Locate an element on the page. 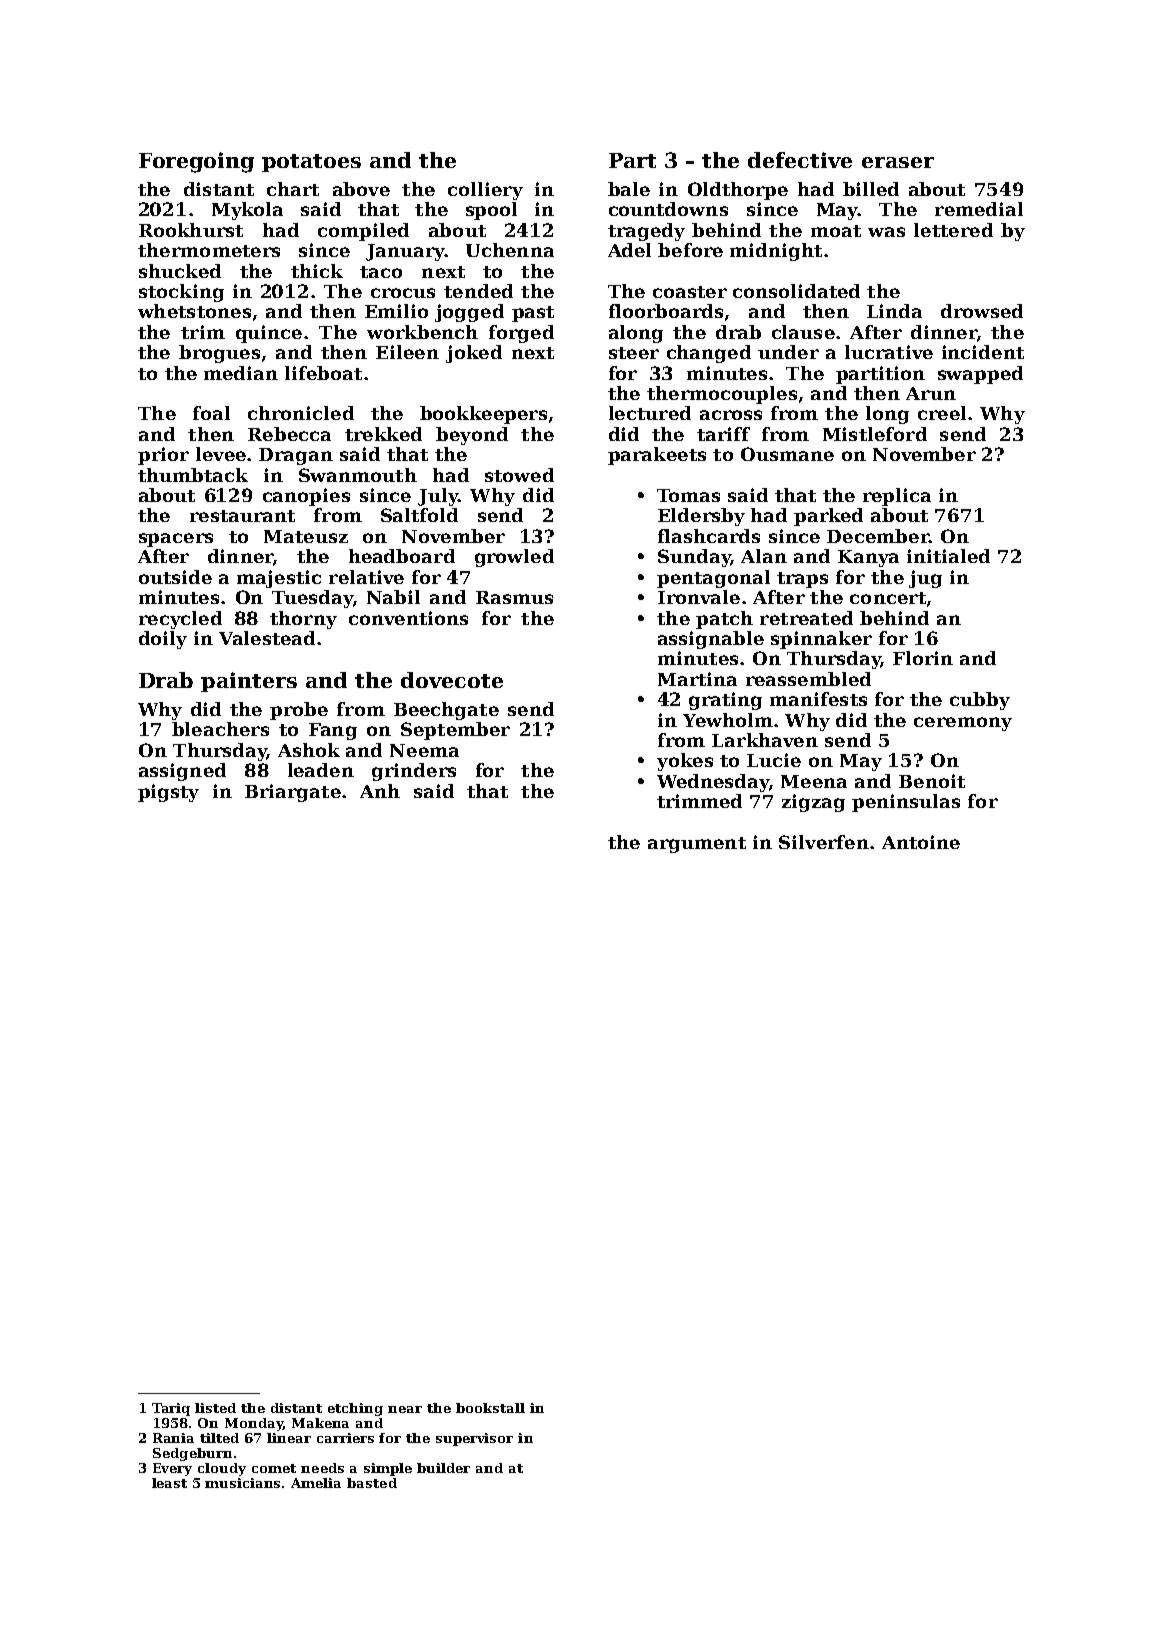  thermometers is located at coordinates (209, 250).
